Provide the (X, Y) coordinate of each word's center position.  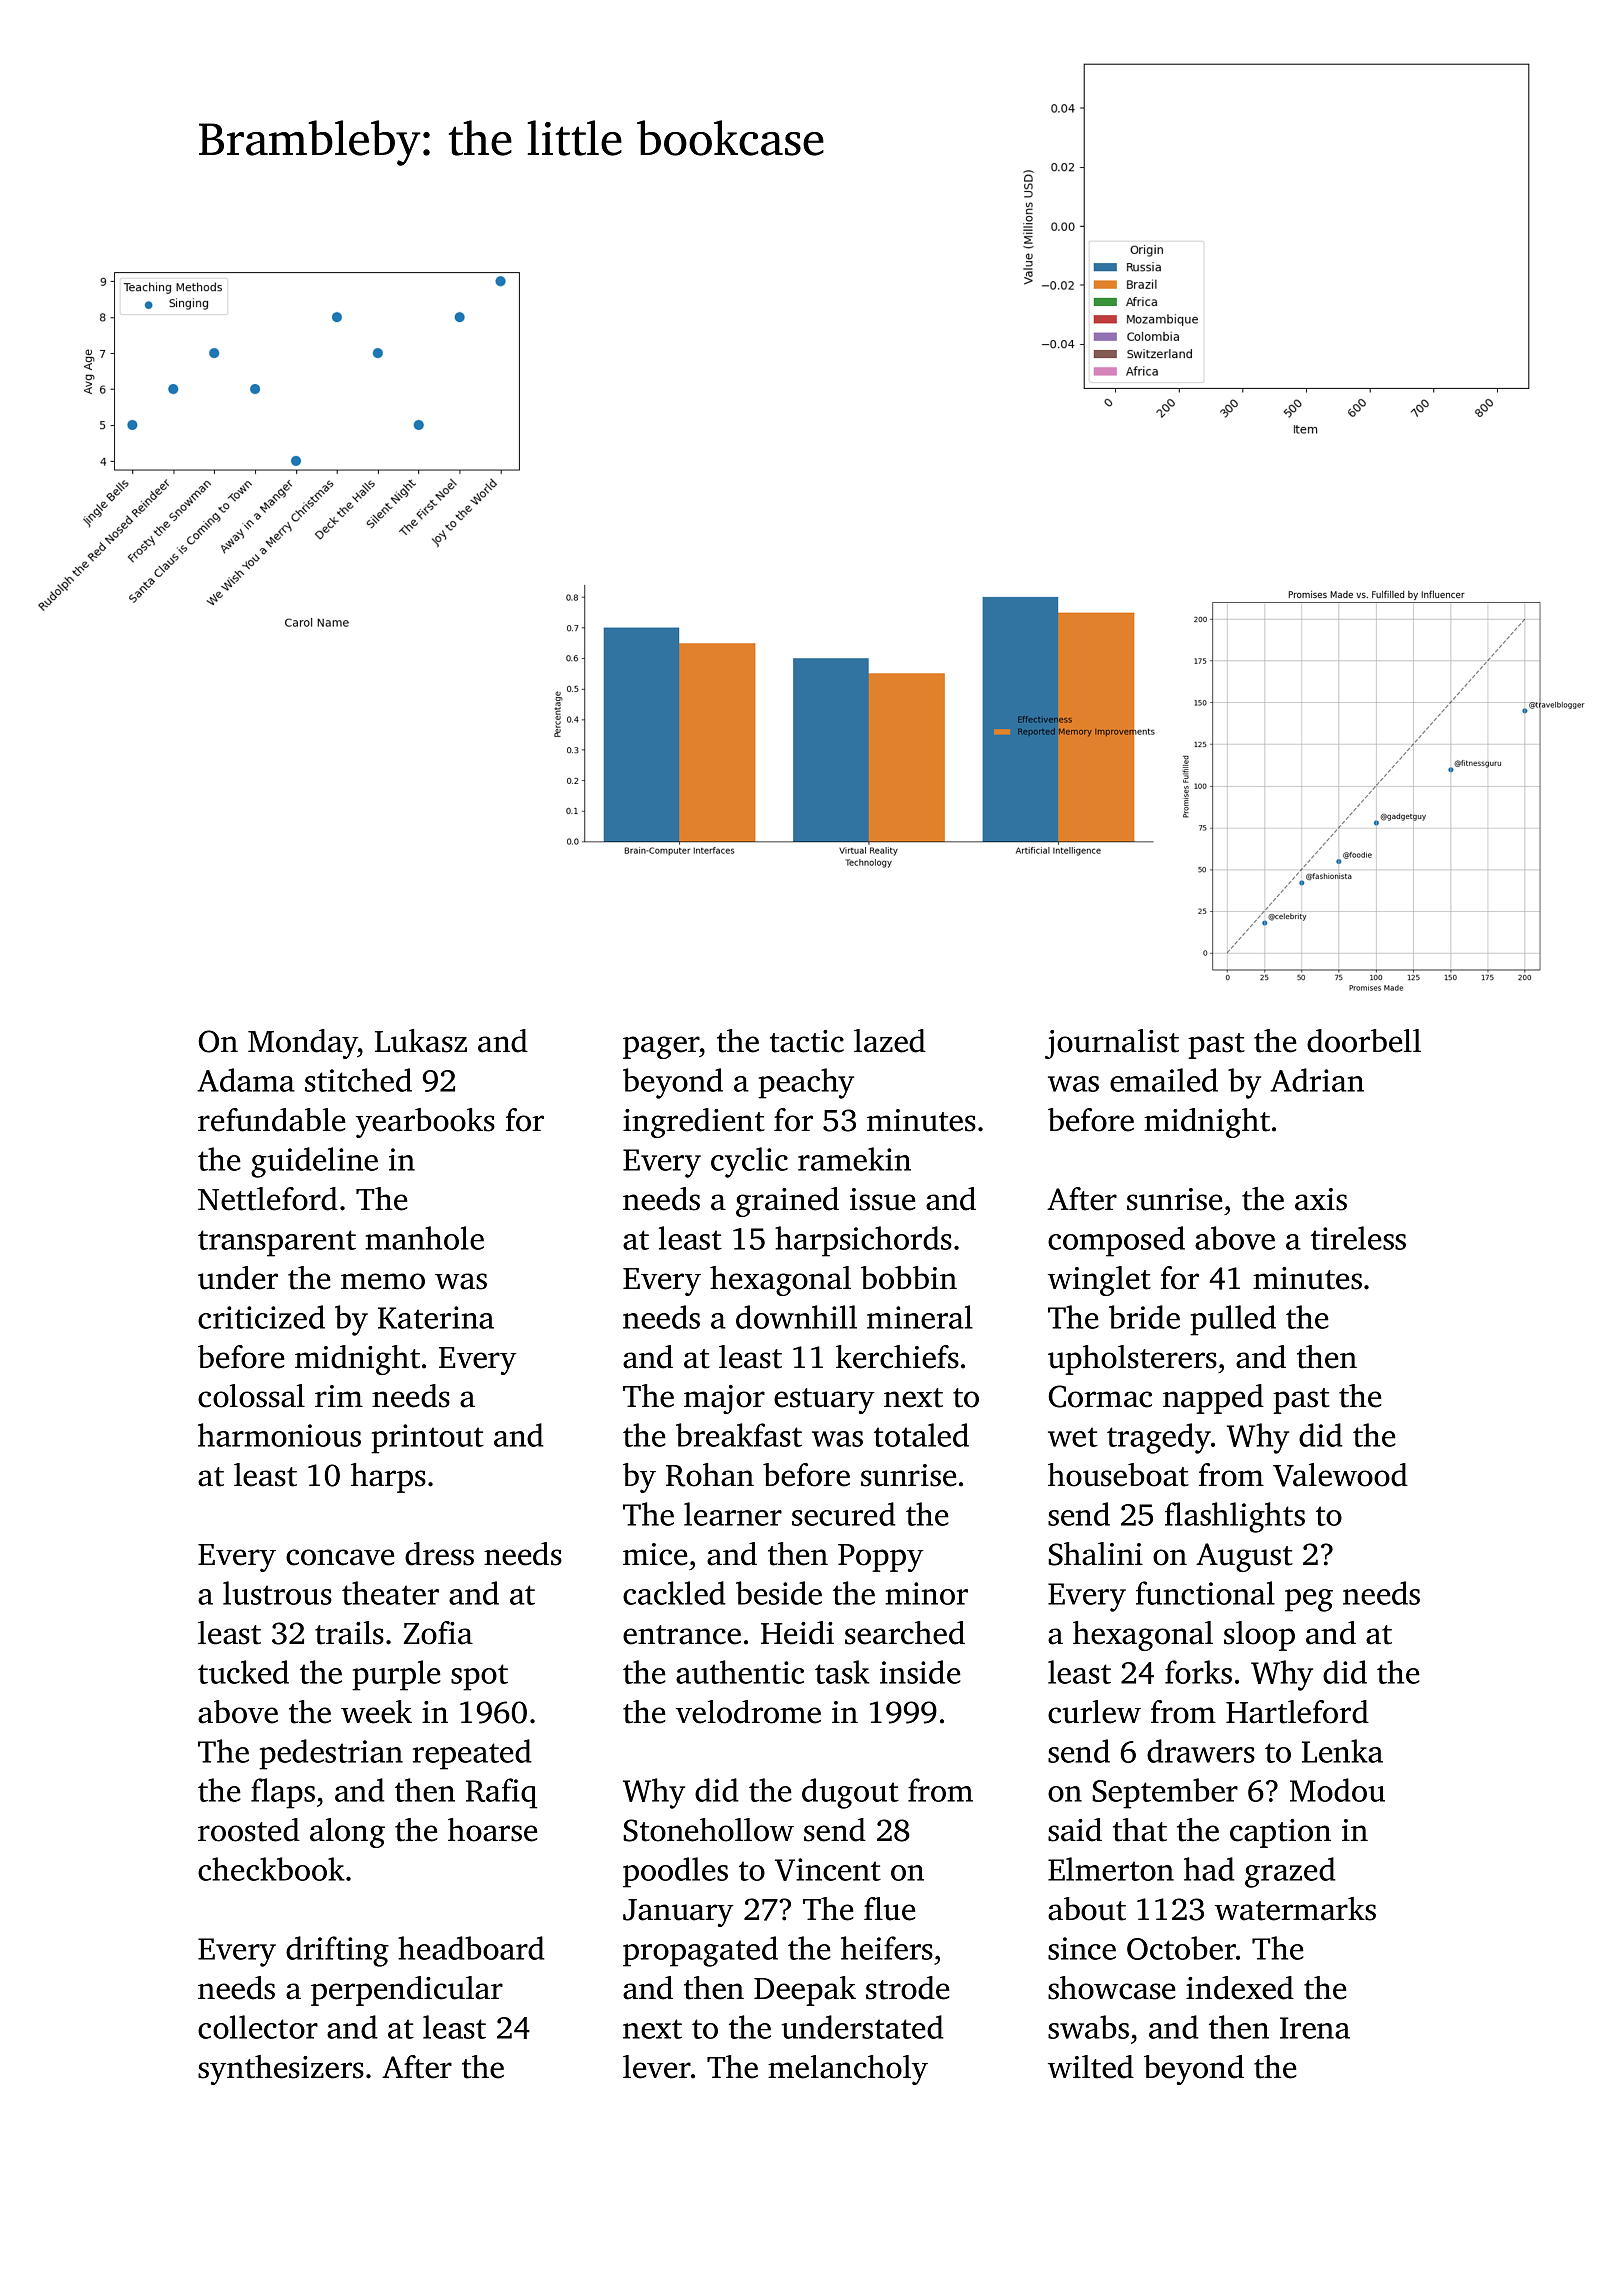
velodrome (748, 1712)
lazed (890, 1041)
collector (258, 2027)
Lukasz (421, 1041)
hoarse (493, 1830)
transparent (277, 1243)
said (1075, 1830)
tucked (243, 1672)
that (1140, 1830)
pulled (1233, 1320)
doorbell (1364, 1041)
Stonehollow (708, 1830)
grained (787, 1202)
